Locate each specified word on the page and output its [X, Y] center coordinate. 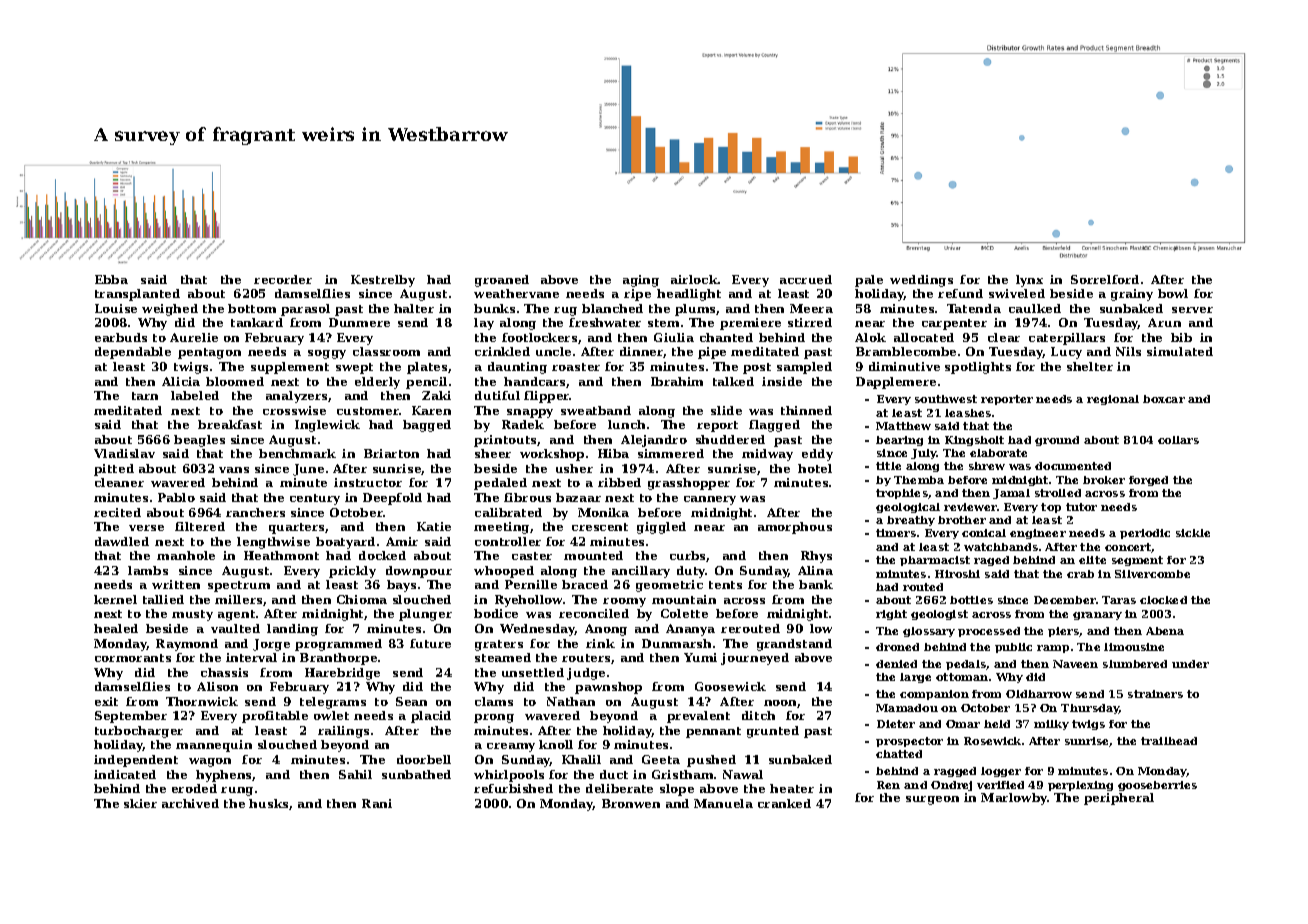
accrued [806, 279]
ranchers [255, 512]
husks [268, 803]
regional [1113, 400]
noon [781, 704]
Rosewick [992, 741]
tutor [1081, 507]
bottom [252, 308]
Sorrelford [1105, 279]
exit [106, 701]
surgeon [932, 800]
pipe [712, 353]
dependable [133, 353]
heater [792, 788]
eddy [817, 455]
